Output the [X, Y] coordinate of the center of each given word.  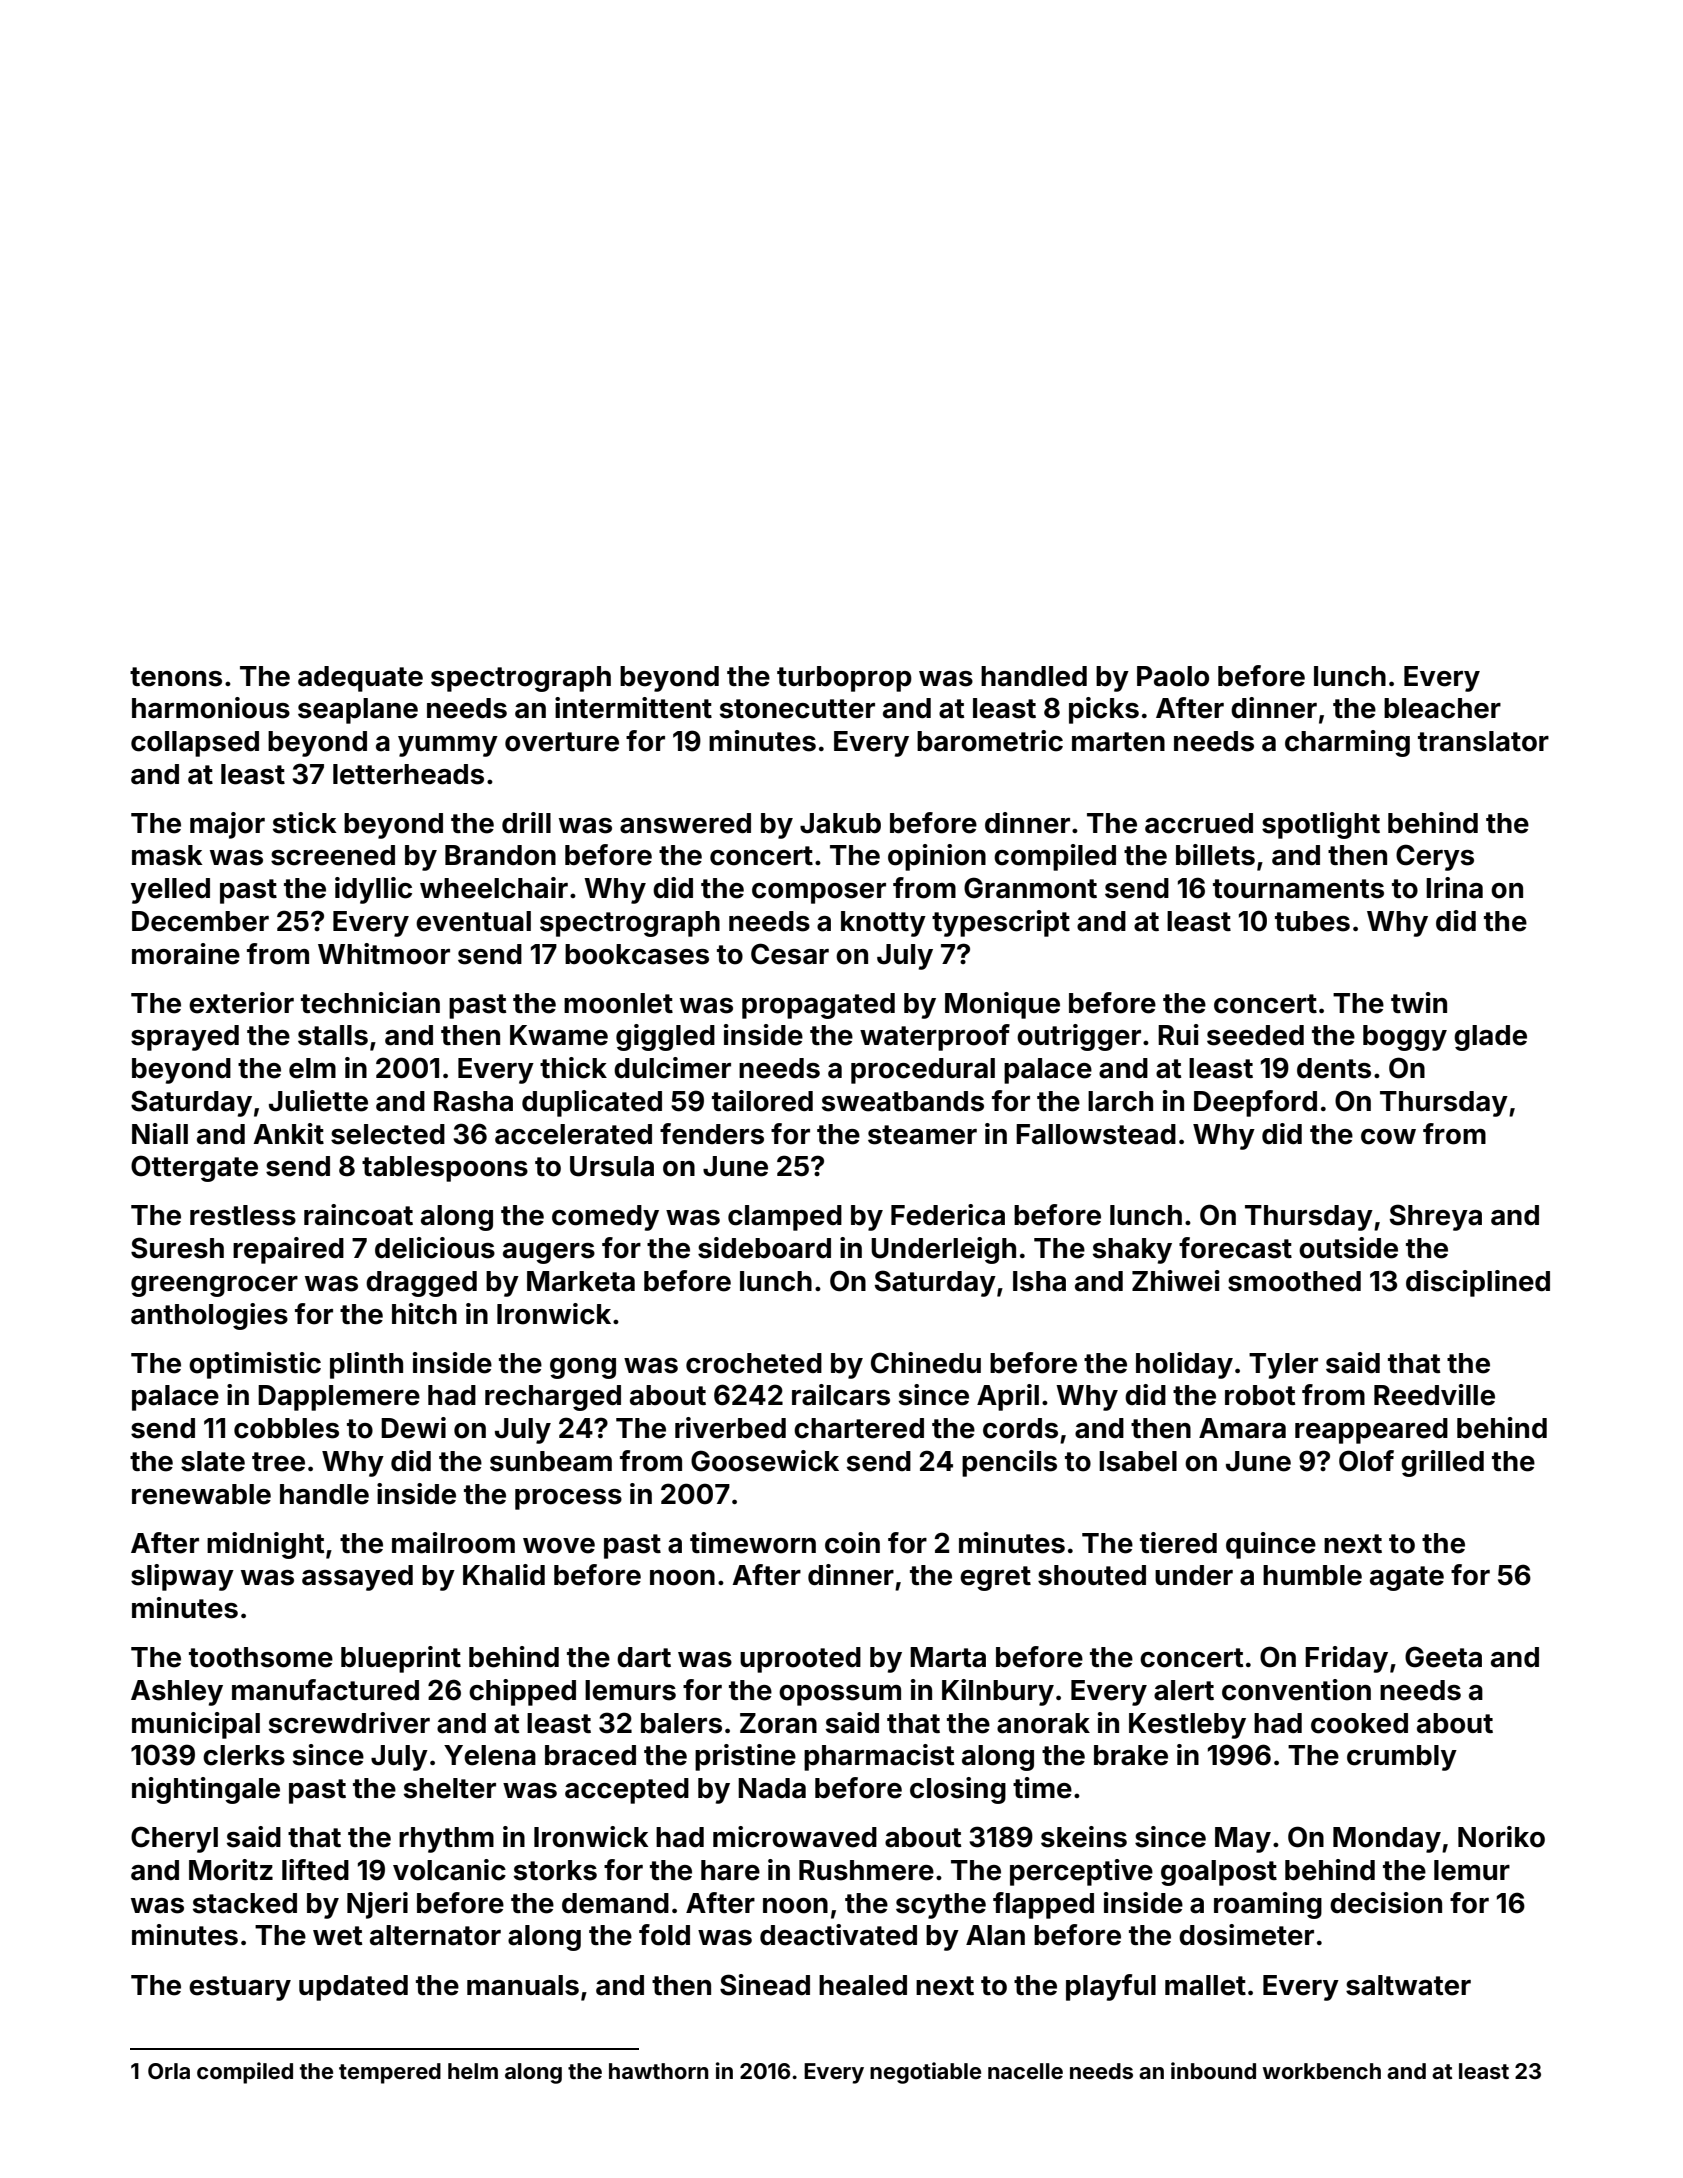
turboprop [844, 679]
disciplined [1478, 1283]
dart [644, 1657]
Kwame [559, 1035]
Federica [948, 1215]
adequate [360, 679]
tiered [1178, 1543]
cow [1388, 1137]
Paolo [1173, 676]
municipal [196, 1725]
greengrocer [214, 1286]
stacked [245, 1903]
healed [863, 1985]
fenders [712, 1134]
